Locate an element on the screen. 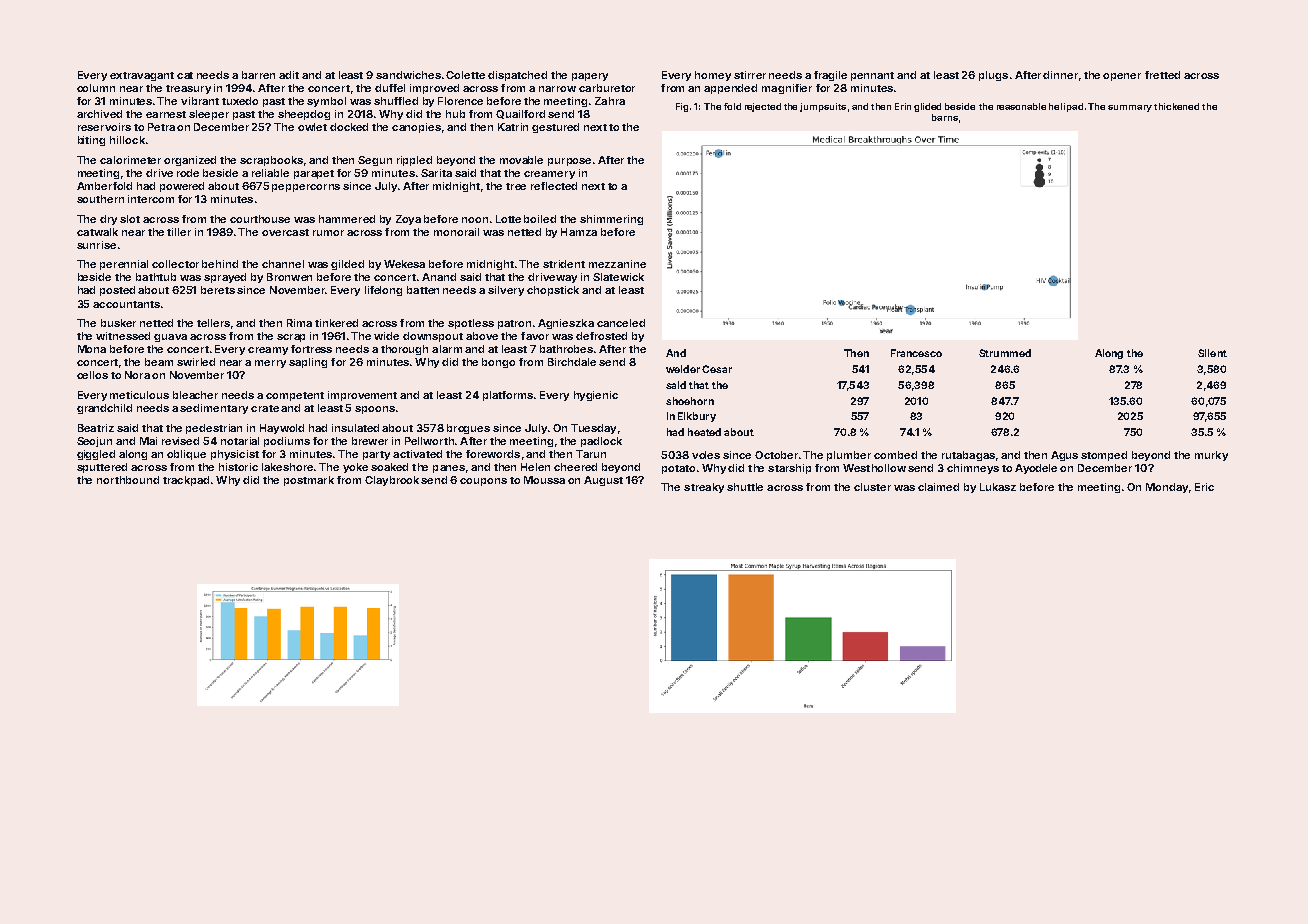 This screenshot has height=924, width=1308. barns is located at coordinates (945, 117).
